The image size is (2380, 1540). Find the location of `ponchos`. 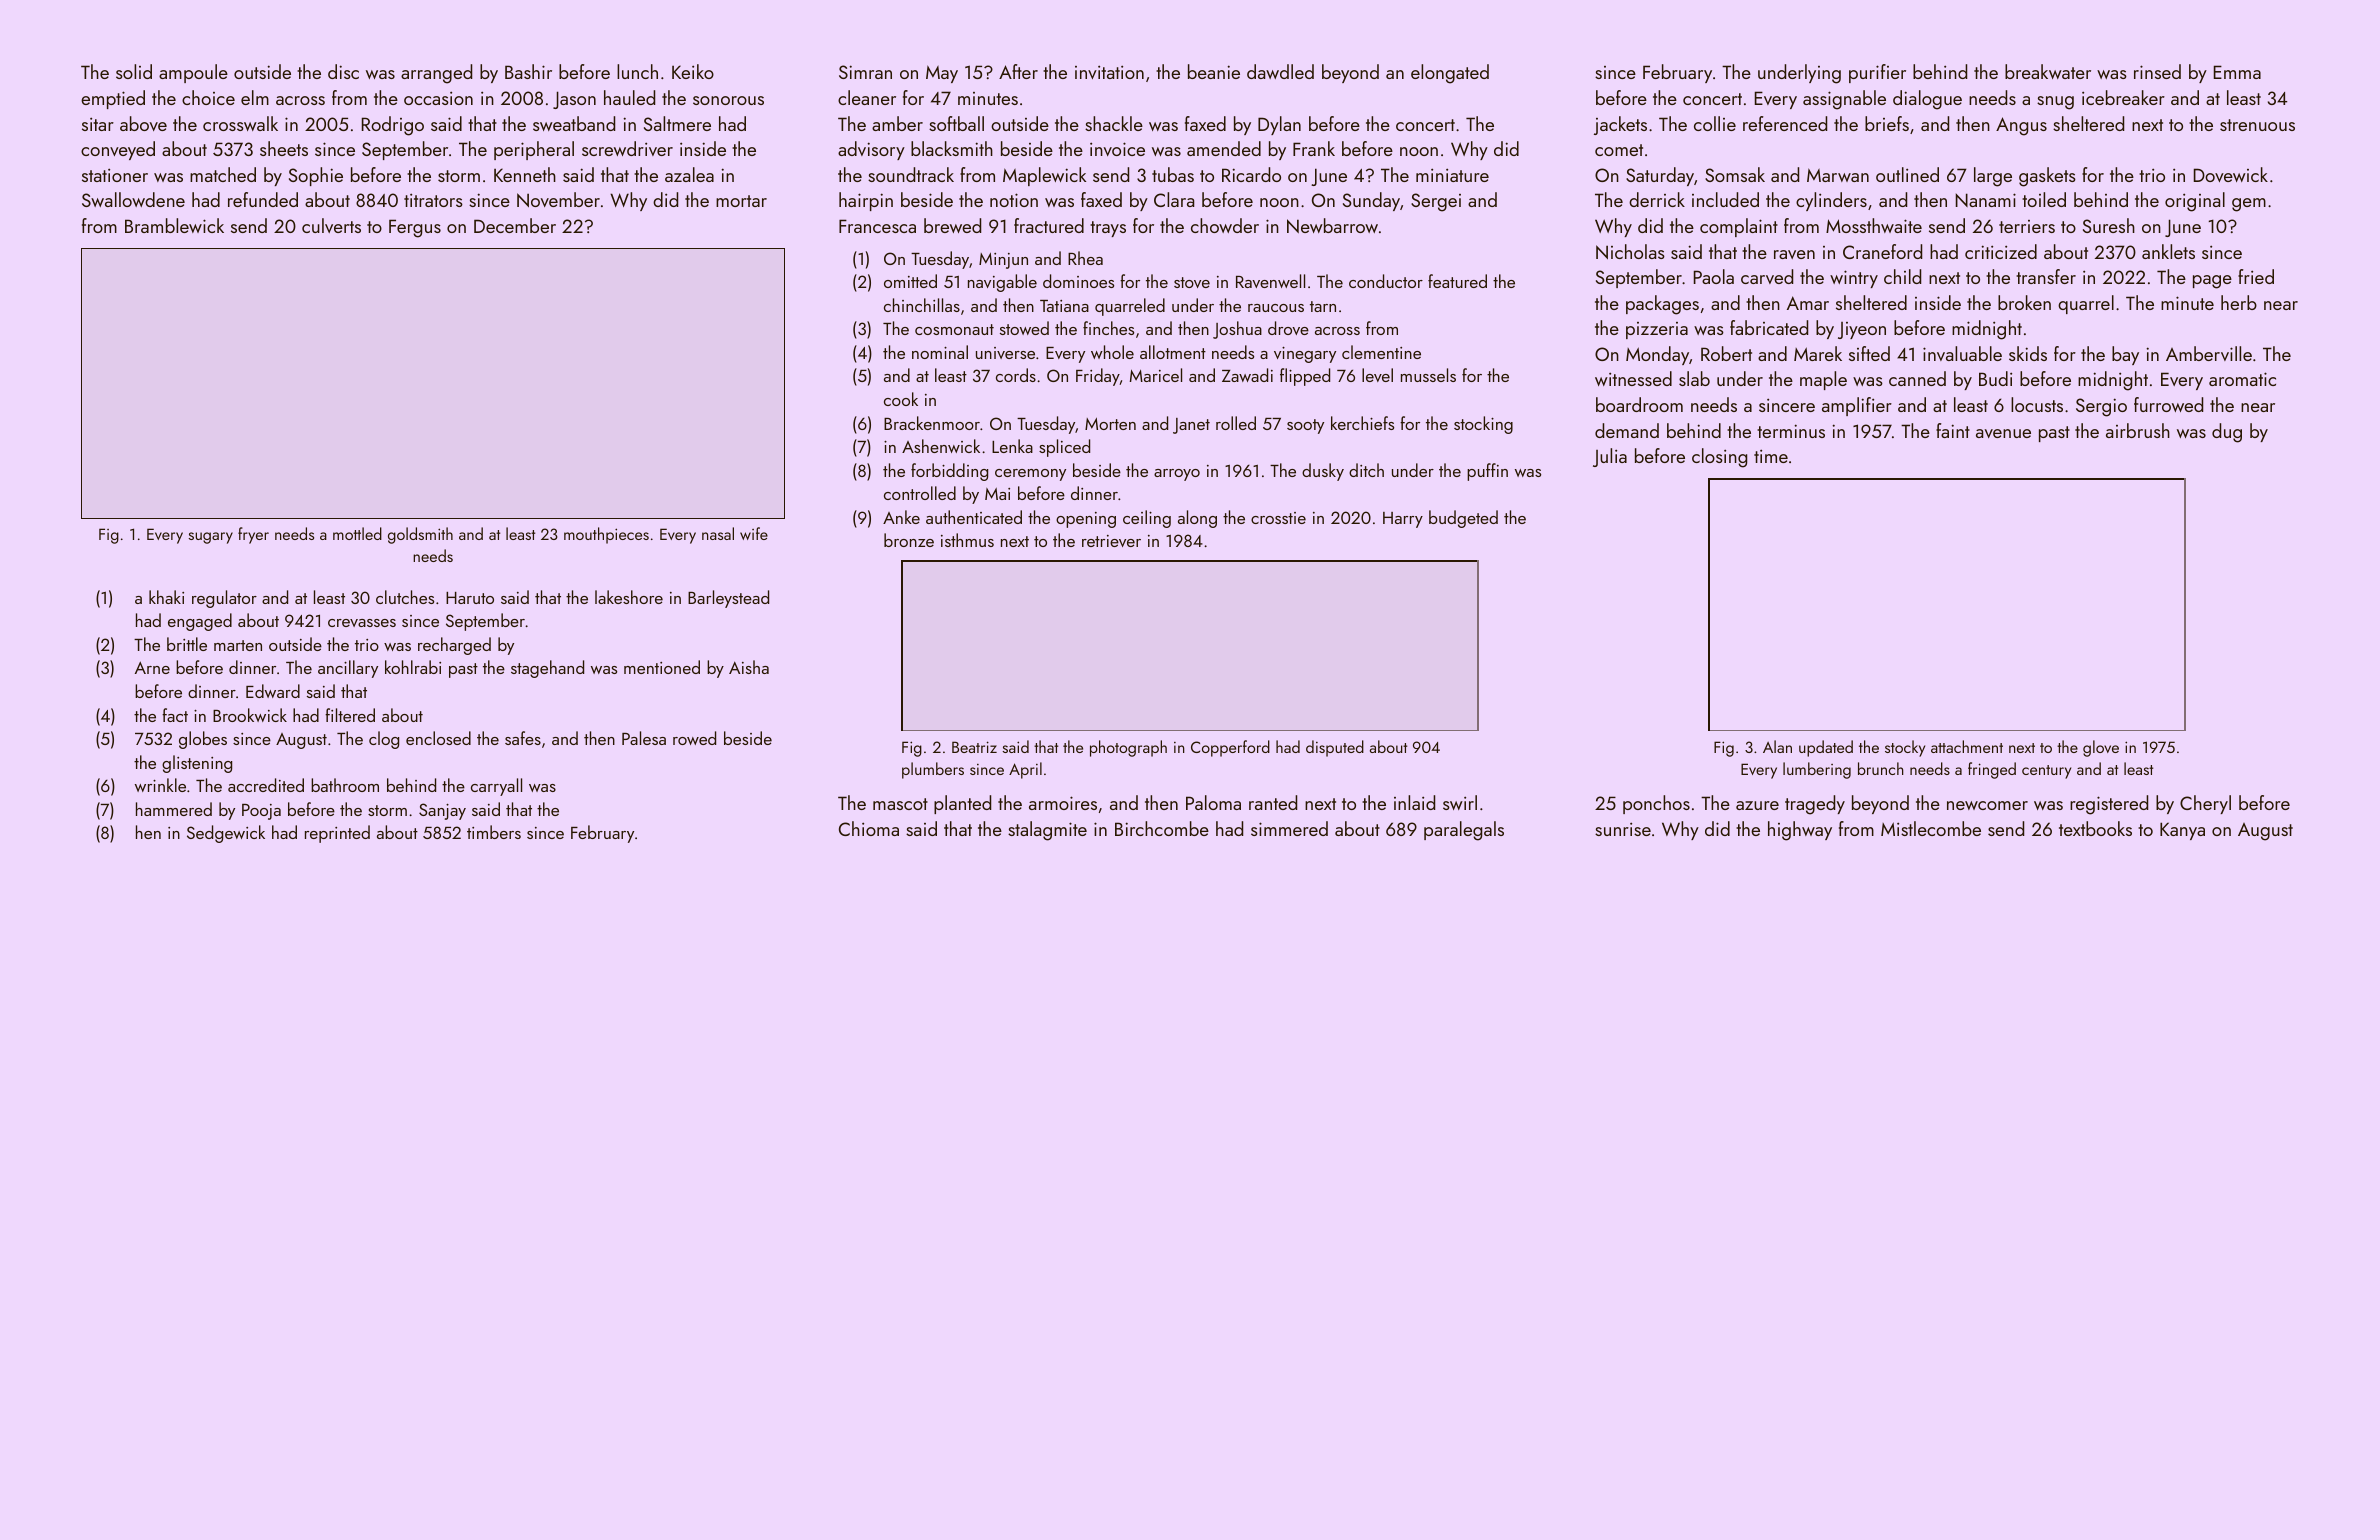

ponchos is located at coordinates (1656, 804).
